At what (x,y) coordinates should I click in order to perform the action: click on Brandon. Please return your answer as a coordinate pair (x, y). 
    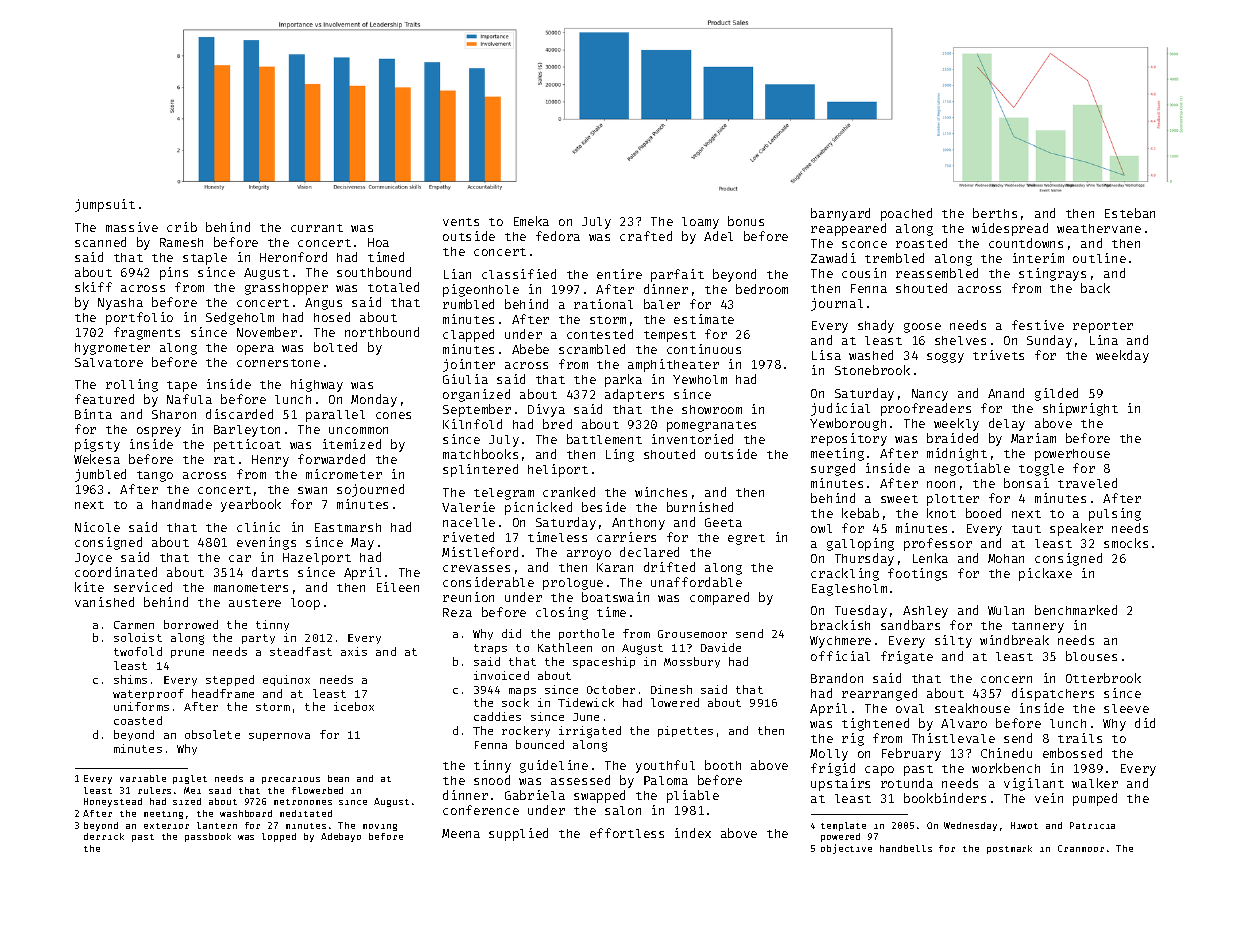
    Looking at the image, I should click on (837, 678).
